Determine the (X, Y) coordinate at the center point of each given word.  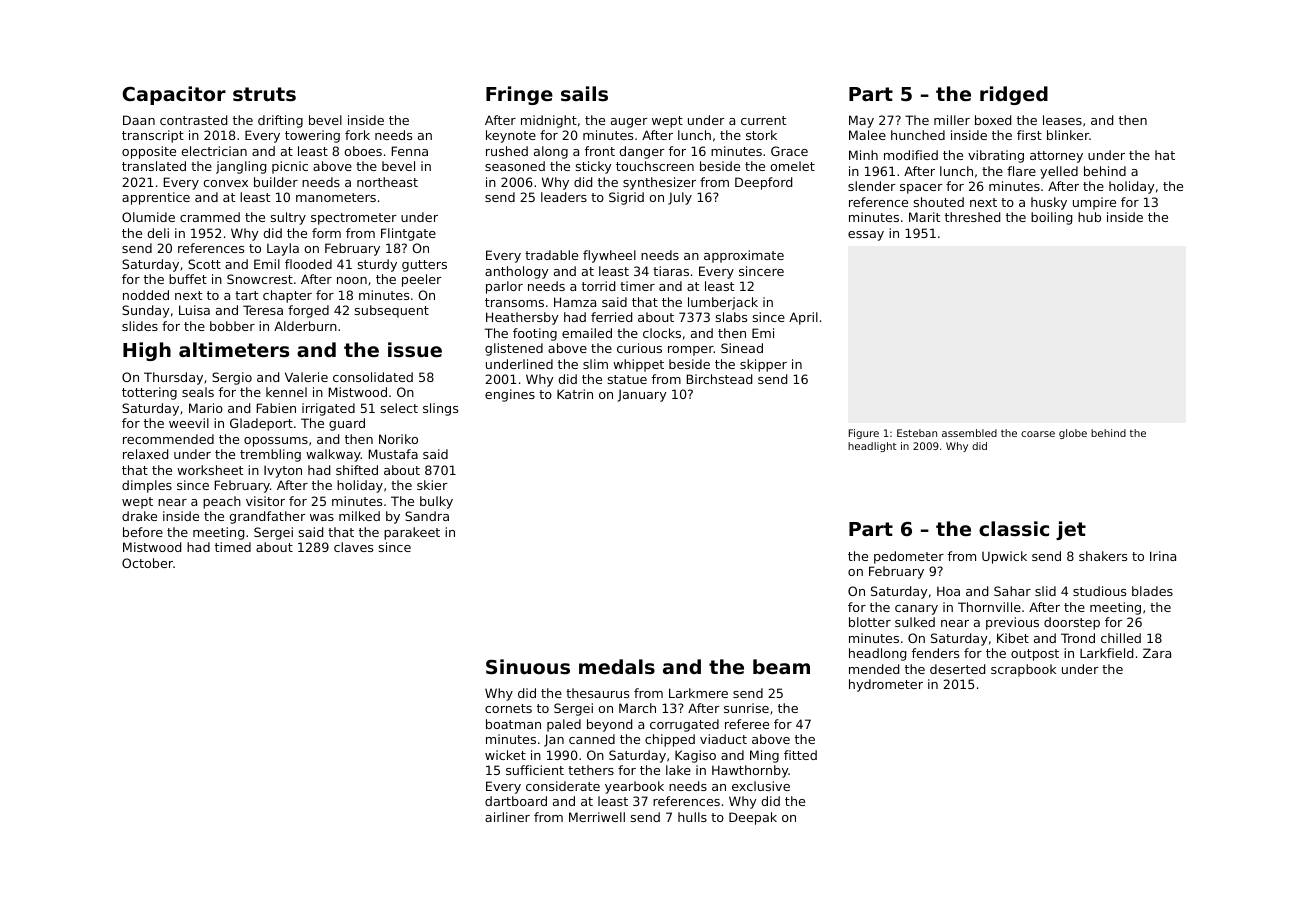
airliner (507, 817)
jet (1071, 530)
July (680, 198)
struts (264, 94)
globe (1073, 434)
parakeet (412, 533)
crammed (210, 217)
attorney (1056, 157)
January (642, 395)
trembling (270, 455)
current (763, 120)
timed (233, 547)
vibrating (996, 156)
